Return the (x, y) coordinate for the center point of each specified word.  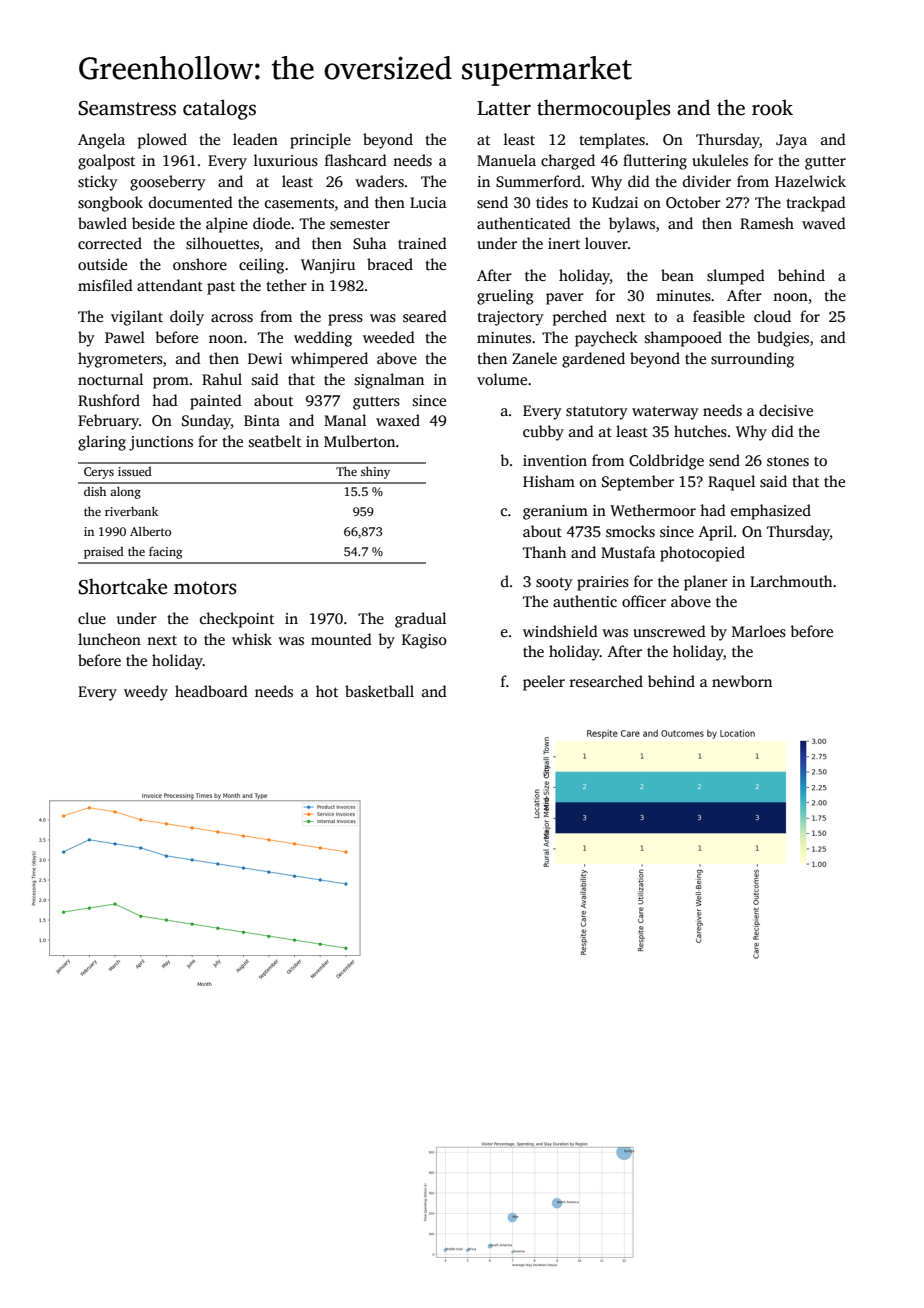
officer (644, 601)
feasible (719, 316)
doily (187, 318)
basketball (379, 691)
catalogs (219, 109)
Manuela (506, 160)
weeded (389, 337)
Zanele (534, 358)
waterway (665, 413)
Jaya (791, 141)
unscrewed (669, 631)
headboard (211, 691)
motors (205, 588)
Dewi (265, 358)
